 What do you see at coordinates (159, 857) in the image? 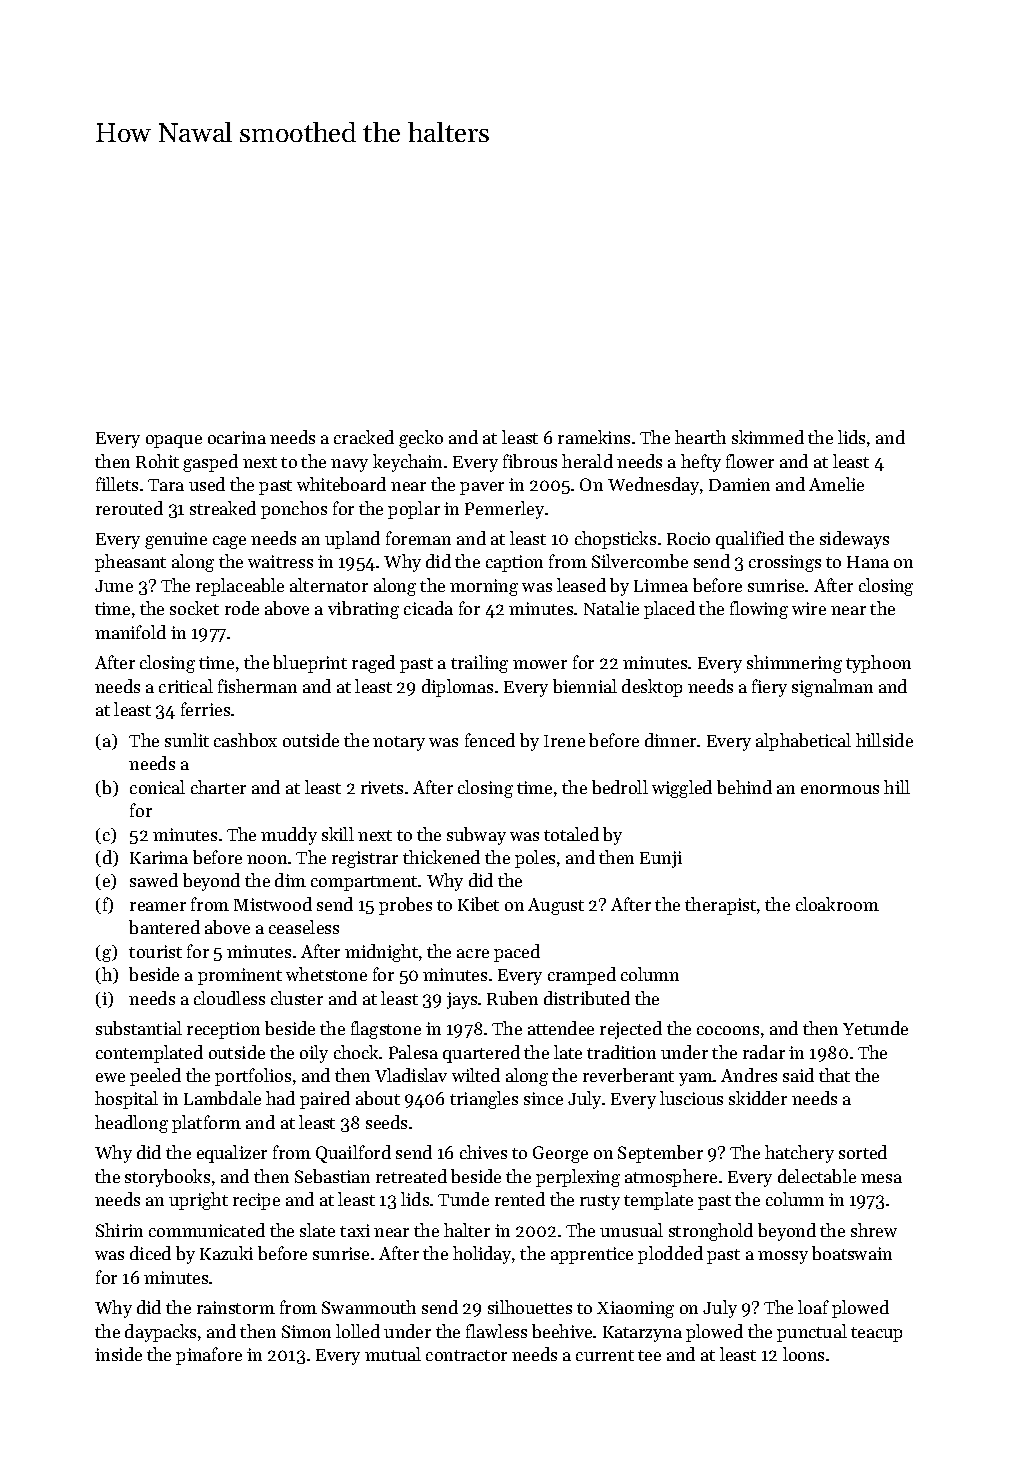
I see `Karima` at bounding box center [159, 857].
